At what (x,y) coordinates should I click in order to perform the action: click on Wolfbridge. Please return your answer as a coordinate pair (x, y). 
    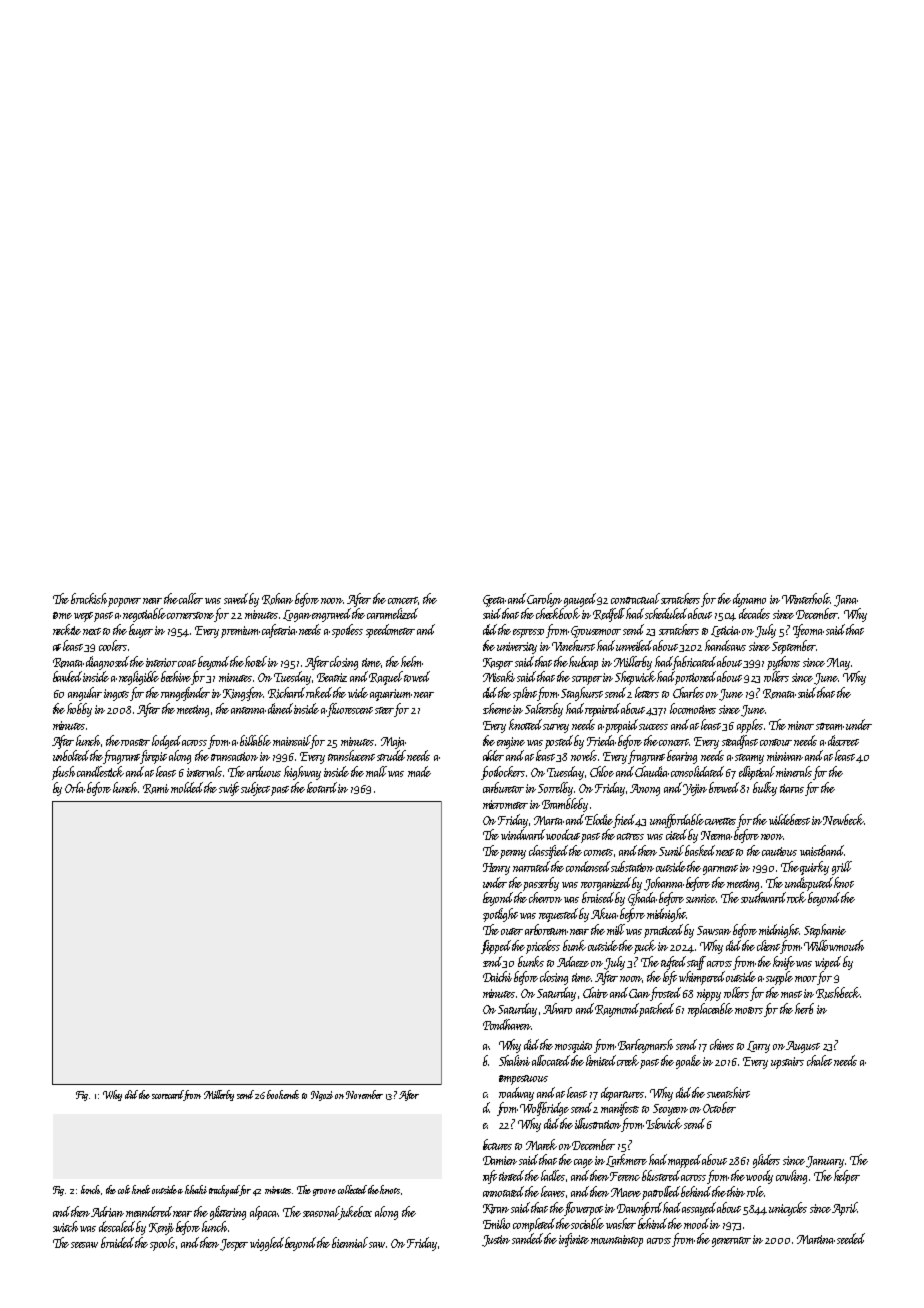
    Looking at the image, I should click on (544, 1109).
